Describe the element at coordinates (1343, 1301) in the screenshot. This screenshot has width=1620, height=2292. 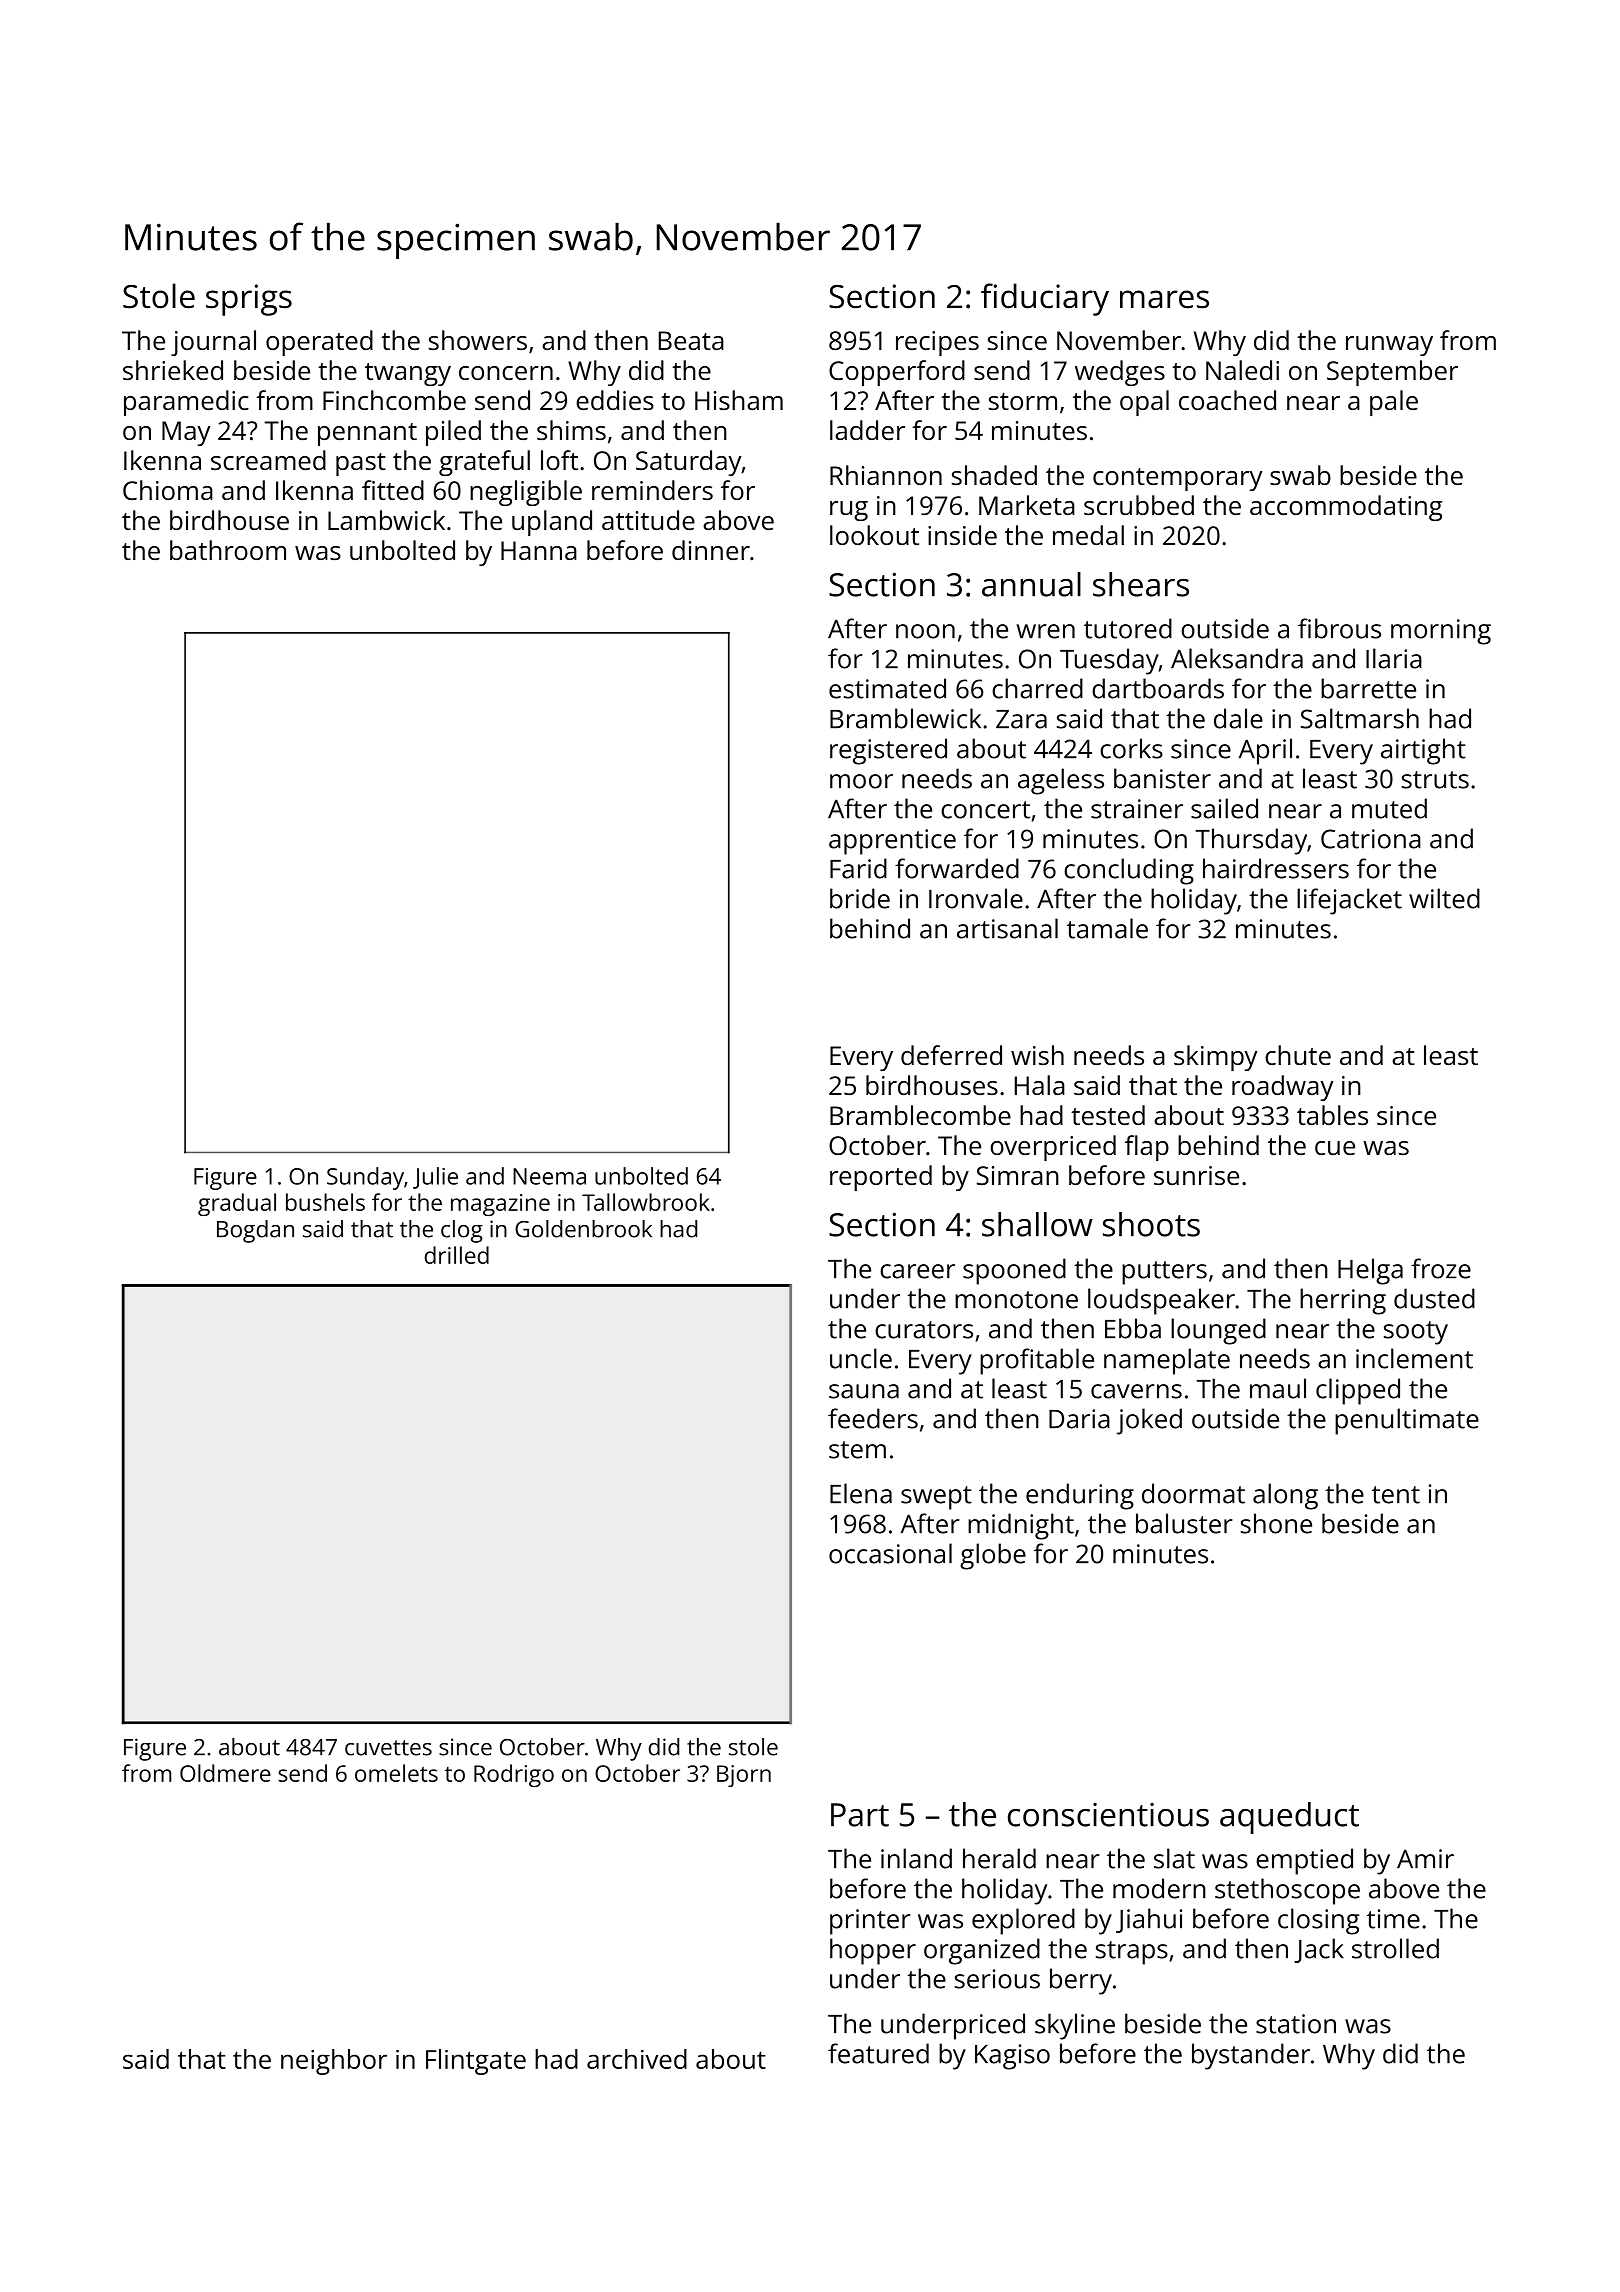
I see `herring` at that location.
